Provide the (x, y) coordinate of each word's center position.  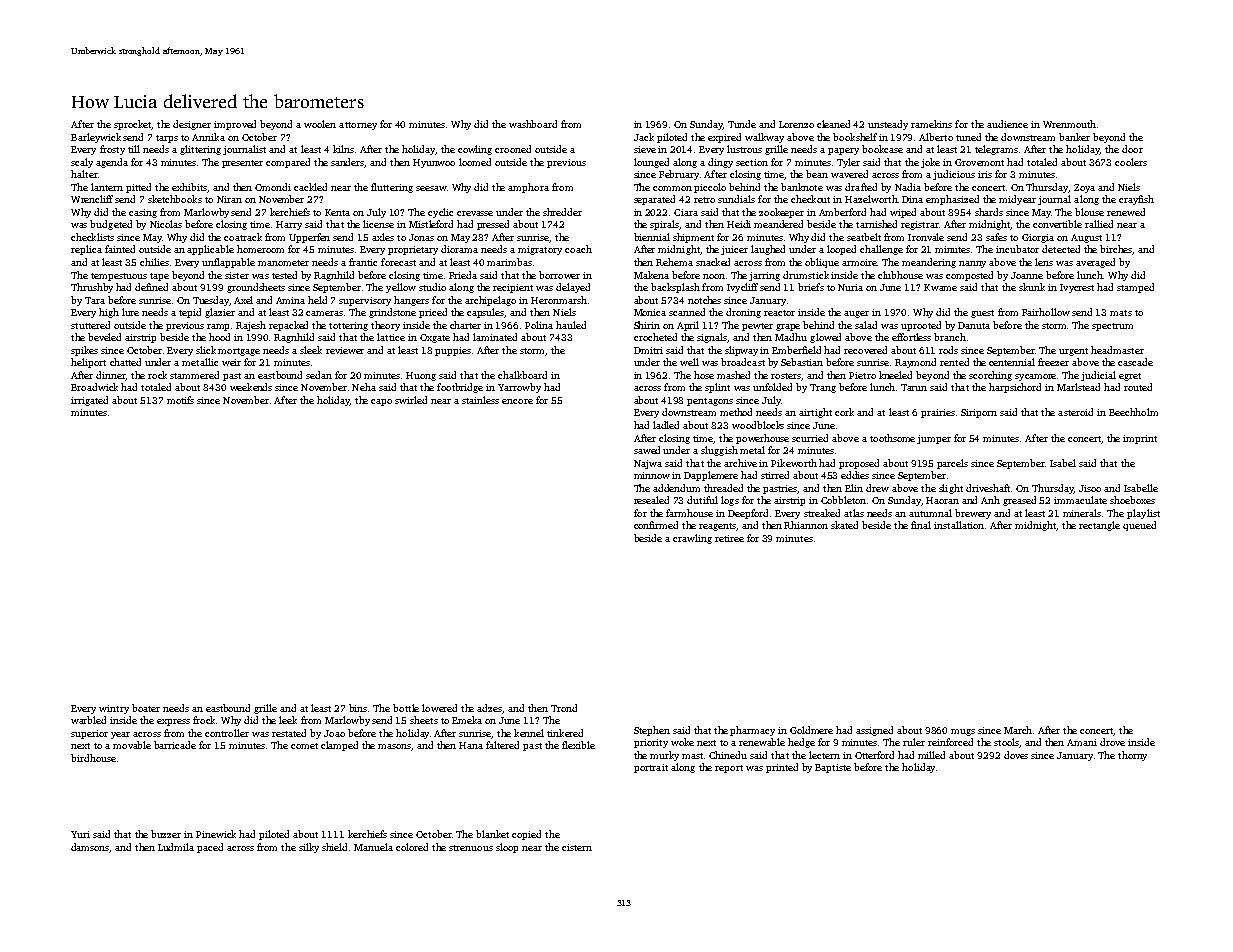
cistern (577, 847)
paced (210, 848)
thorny (1132, 756)
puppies (453, 351)
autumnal (930, 513)
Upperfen (309, 238)
